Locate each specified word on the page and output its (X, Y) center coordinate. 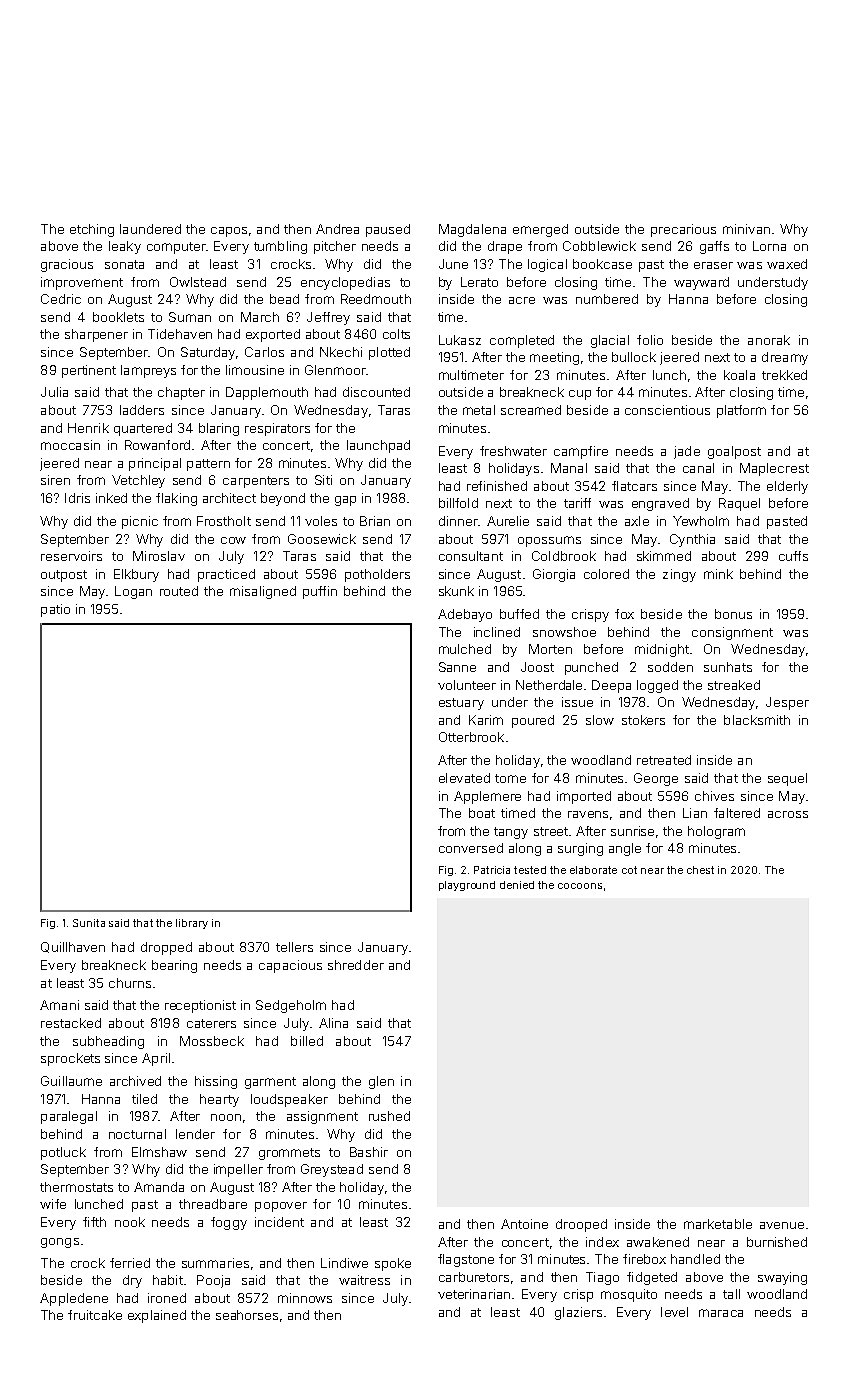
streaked (734, 685)
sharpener (96, 335)
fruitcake (95, 1315)
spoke (393, 1264)
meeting (554, 358)
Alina (333, 1023)
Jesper (787, 703)
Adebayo (465, 615)
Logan (133, 592)
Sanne (457, 667)
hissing (216, 1082)
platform (741, 411)
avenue (782, 1225)
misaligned (263, 592)
